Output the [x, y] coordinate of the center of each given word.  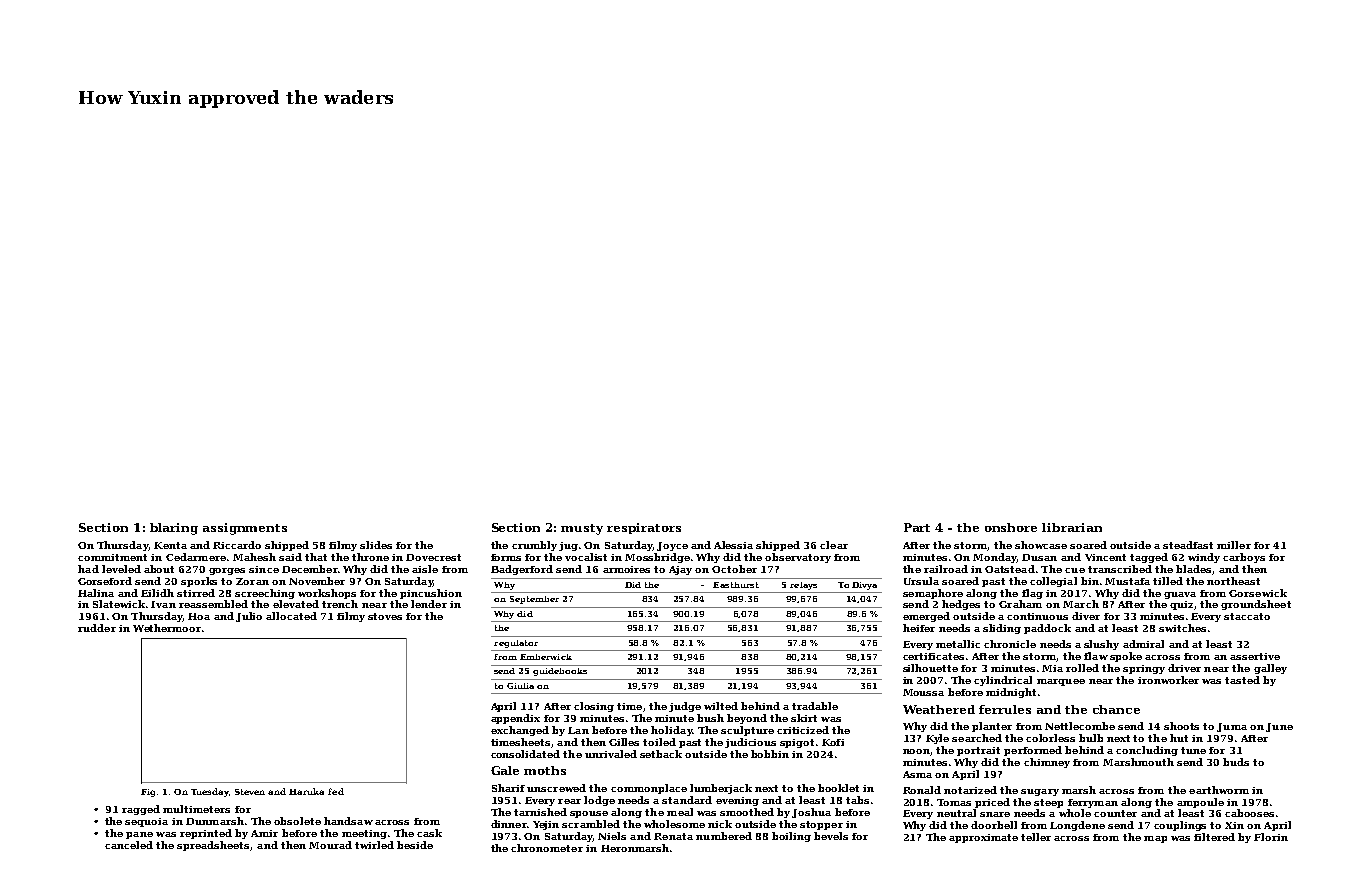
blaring [174, 529]
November [317, 581]
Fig [148, 793]
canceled [129, 845]
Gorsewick [1258, 593]
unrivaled [611, 754]
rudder [97, 628]
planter [992, 727]
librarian [1072, 527]
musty [582, 529]
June [1279, 727]
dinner [509, 824]
